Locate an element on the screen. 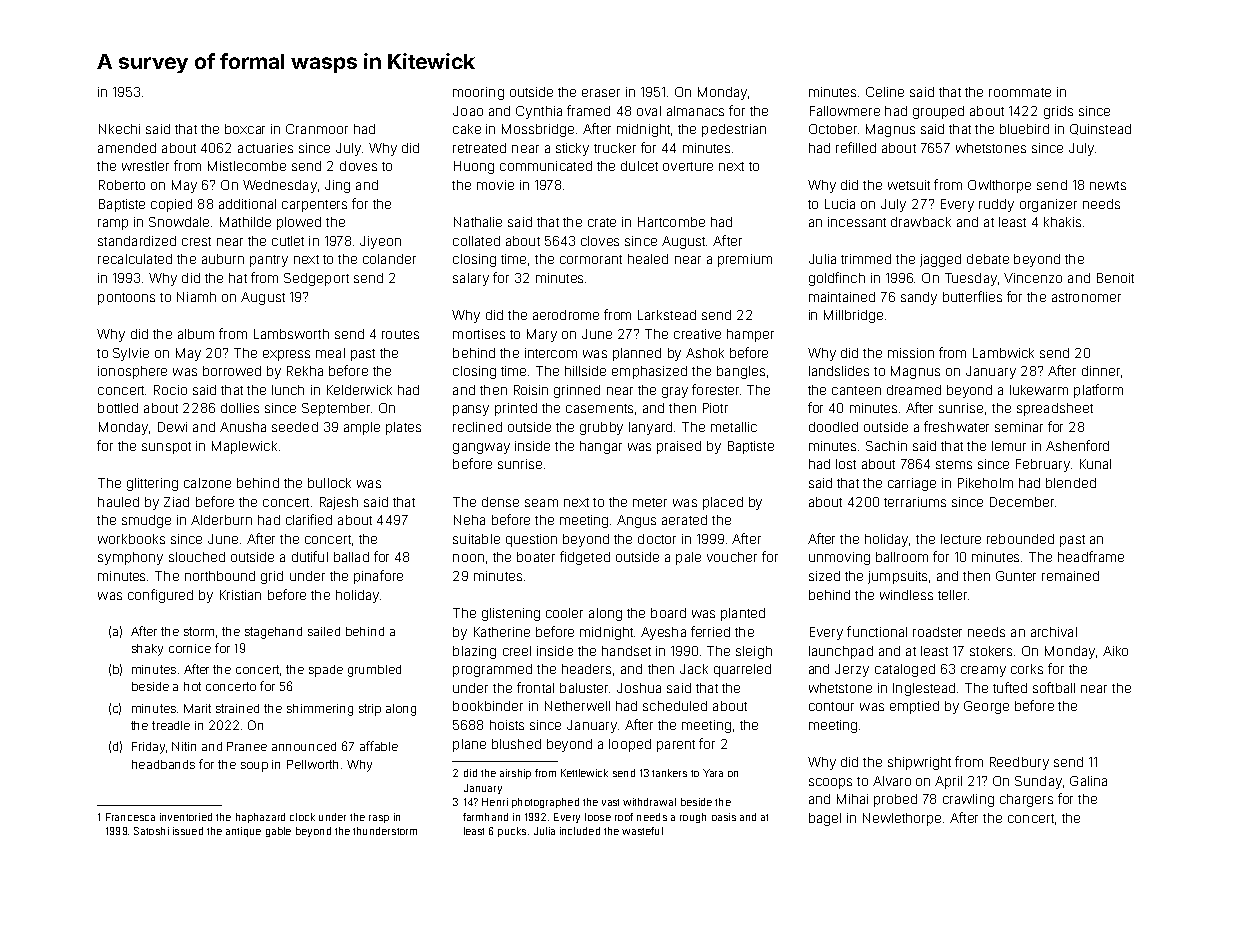  placed is located at coordinates (723, 503).
